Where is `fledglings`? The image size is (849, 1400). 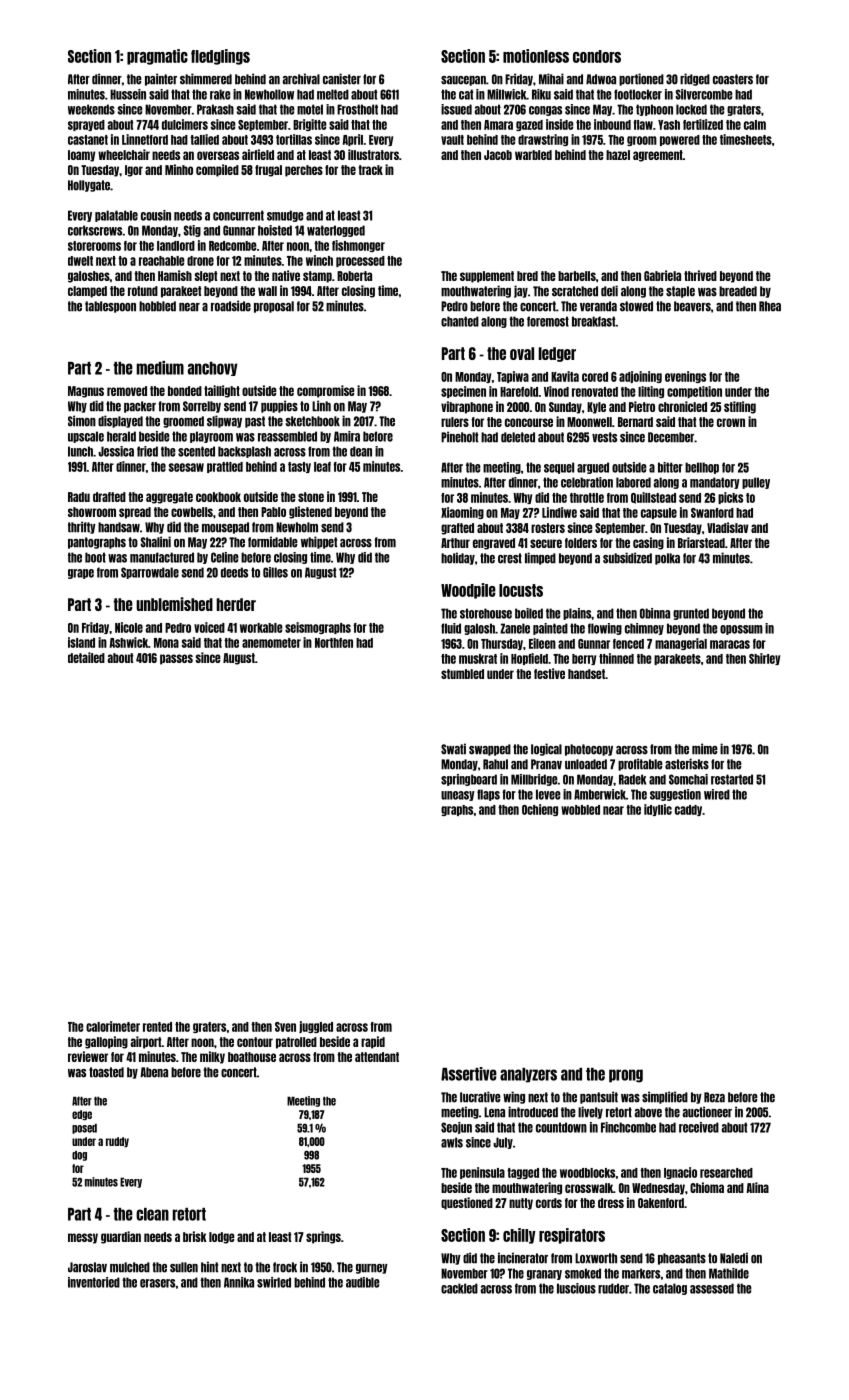
fledglings is located at coordinates (220, 57).
